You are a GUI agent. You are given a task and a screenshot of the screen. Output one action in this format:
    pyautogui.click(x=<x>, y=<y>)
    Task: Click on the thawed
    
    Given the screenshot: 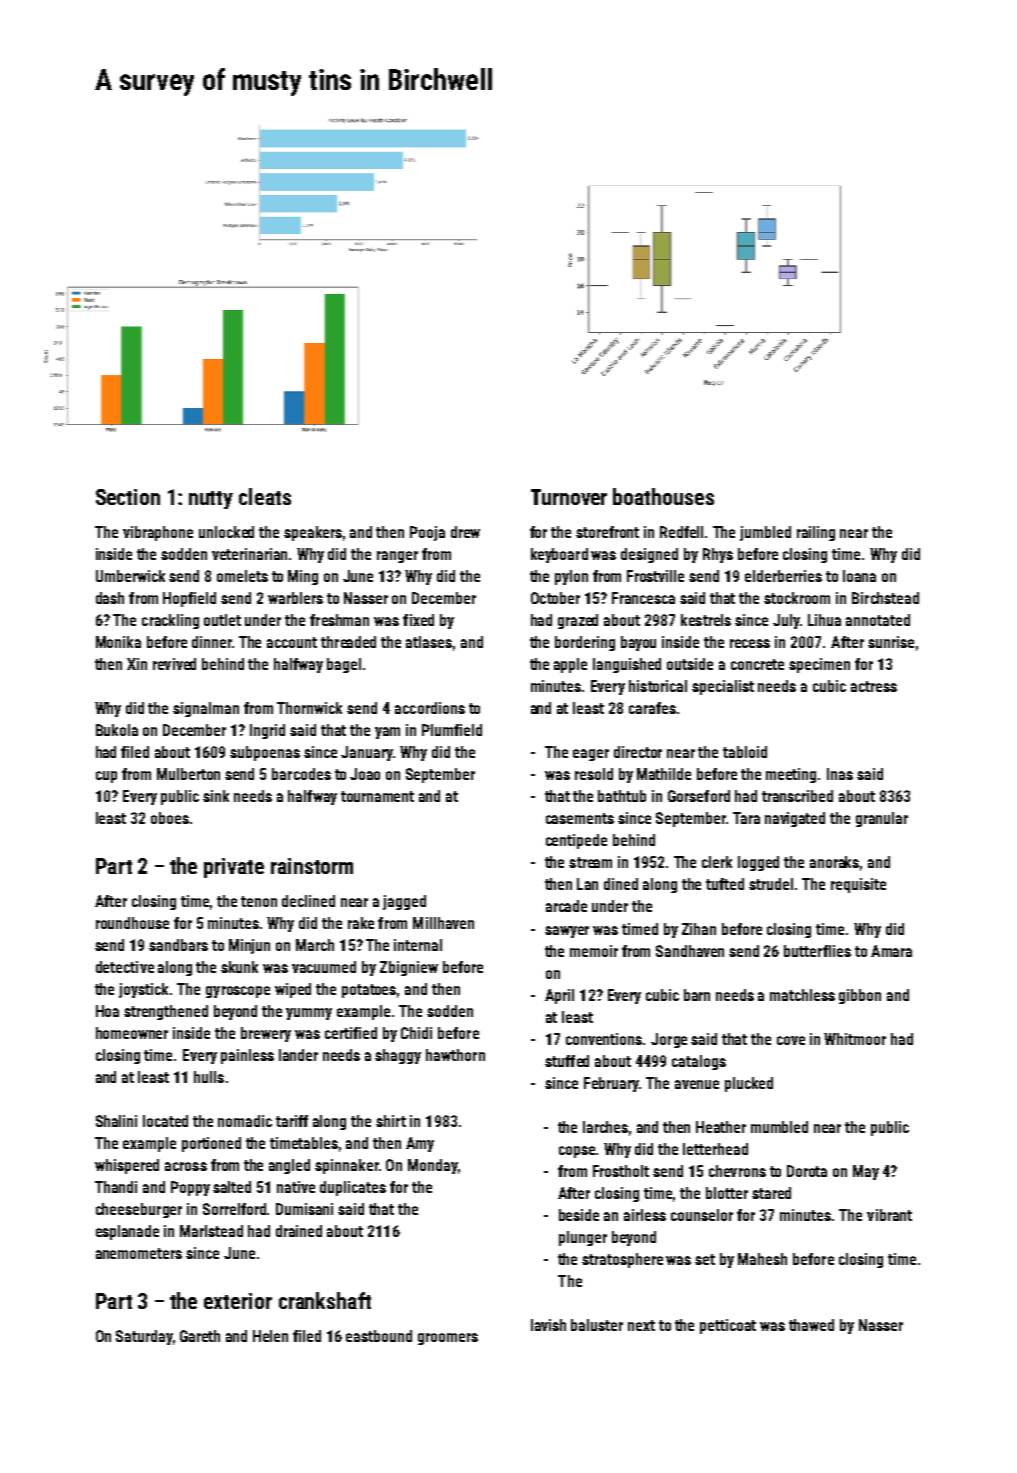 What is the action you would take?
    pyautogui.click(x=811, y=1325)
